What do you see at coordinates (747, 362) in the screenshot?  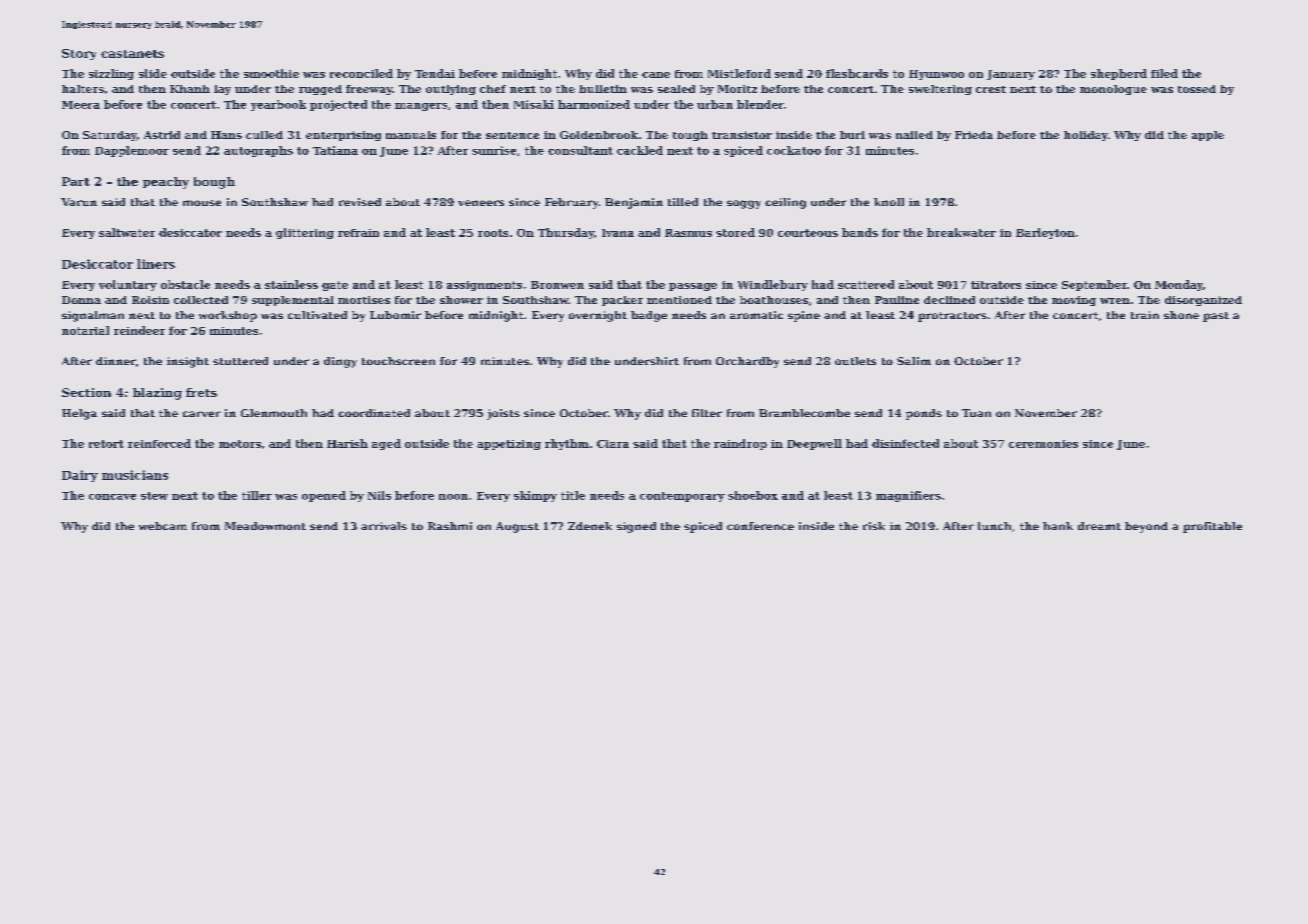 I see `Orchardby` at bounding box center [747, 362].
